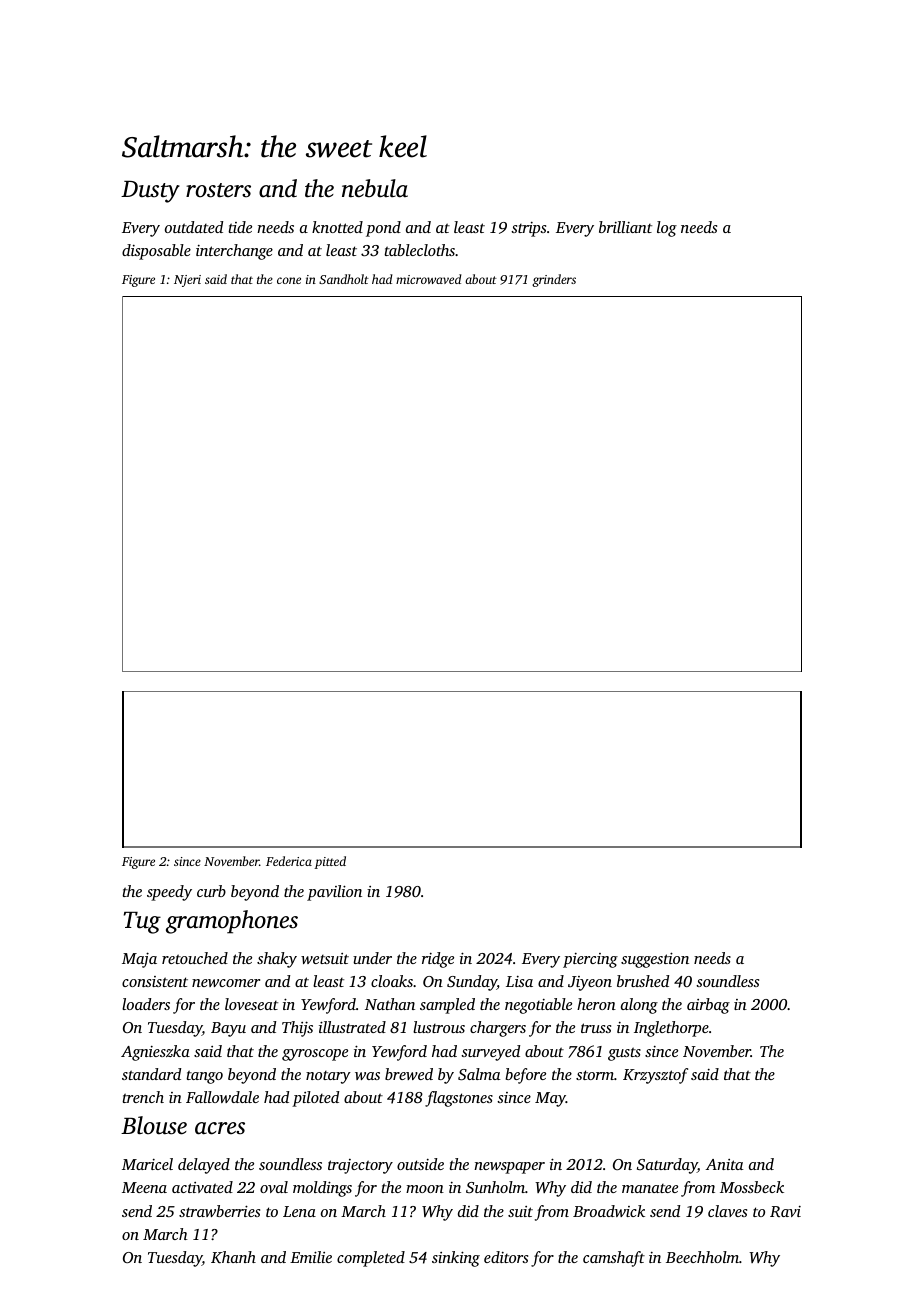  I want to click on Njeri, so click(187, 281).
